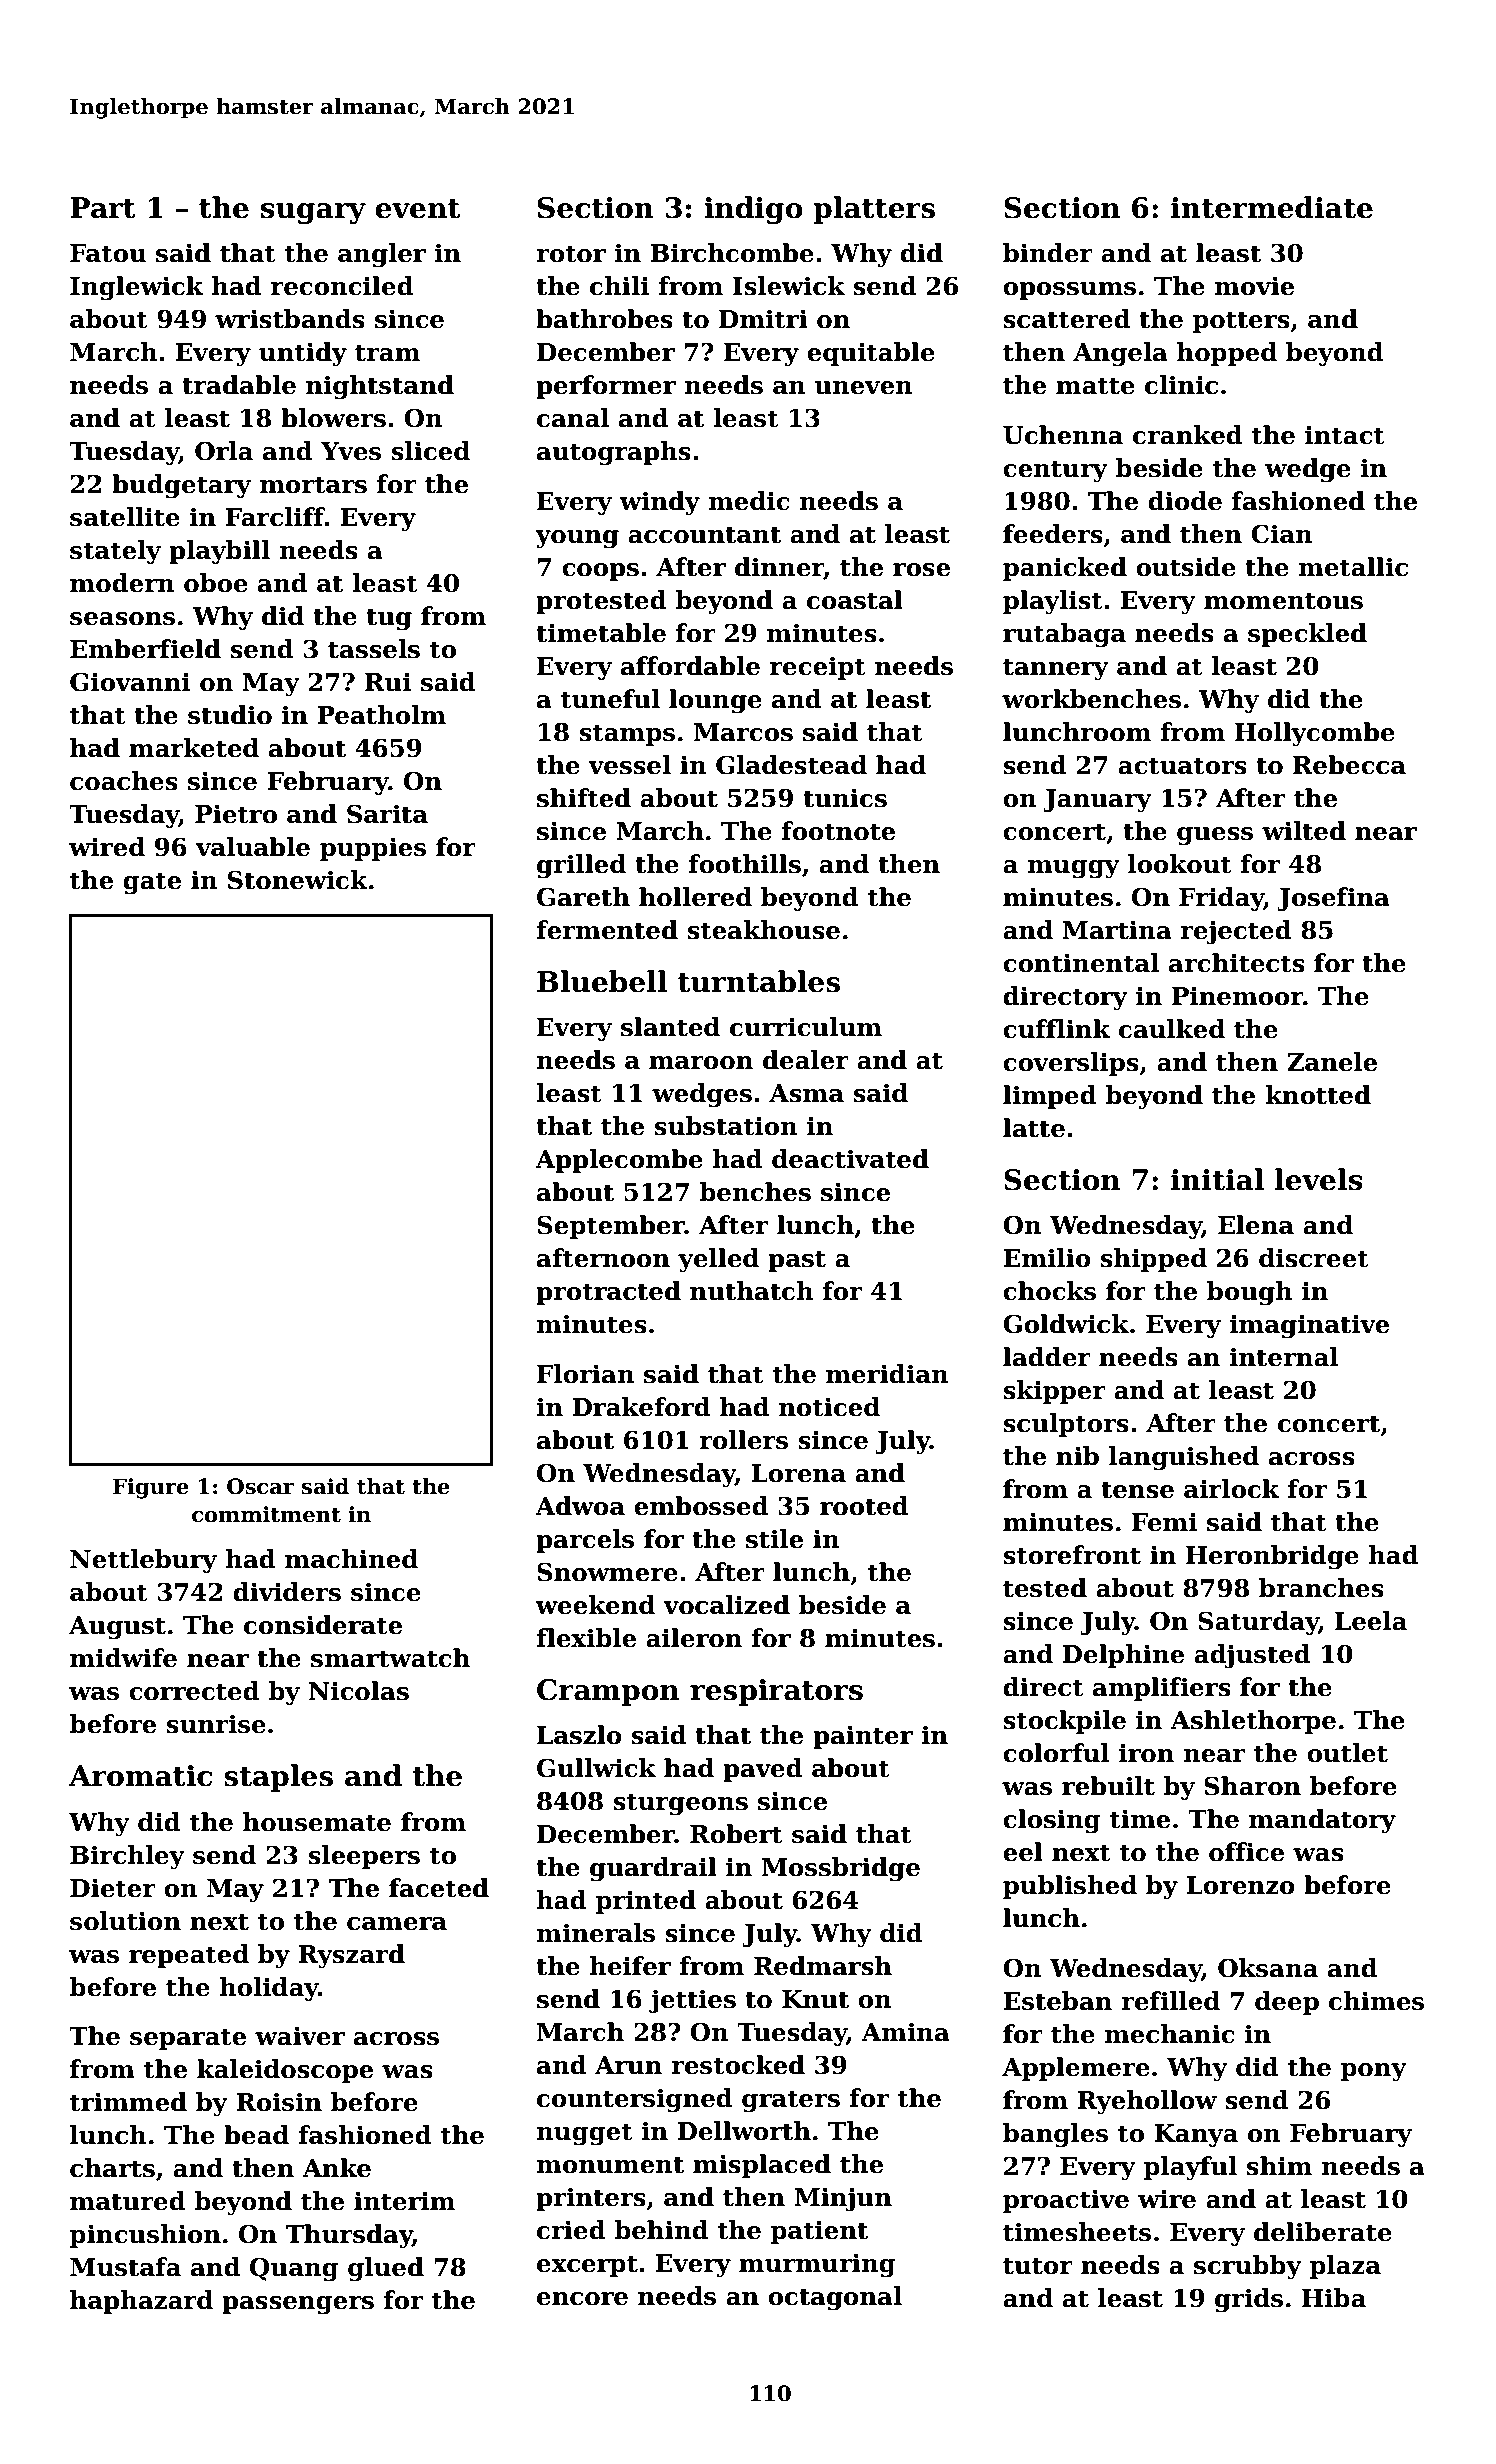 The height and width of the screenshot is (2464, 1496). What do you see at coordinates (323, 1625) in the screenshot?
I see `considerate` at bounding box center [323, 1625].
